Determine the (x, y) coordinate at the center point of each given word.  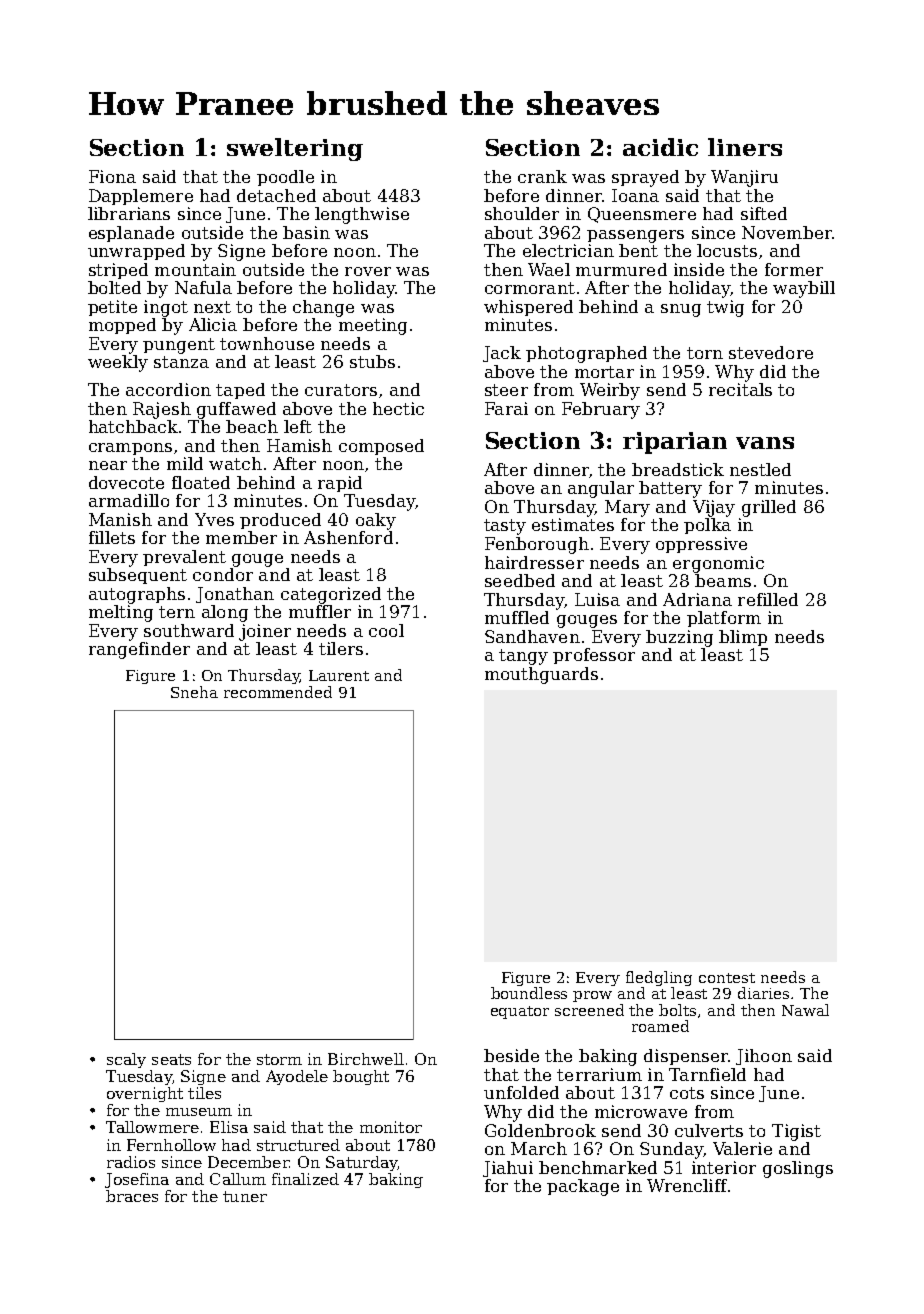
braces (132, 1196)
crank (542, 176)
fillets (112, 537)
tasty (505, 527)
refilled (768, 599)
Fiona (112, 176)
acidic (660, 147)
